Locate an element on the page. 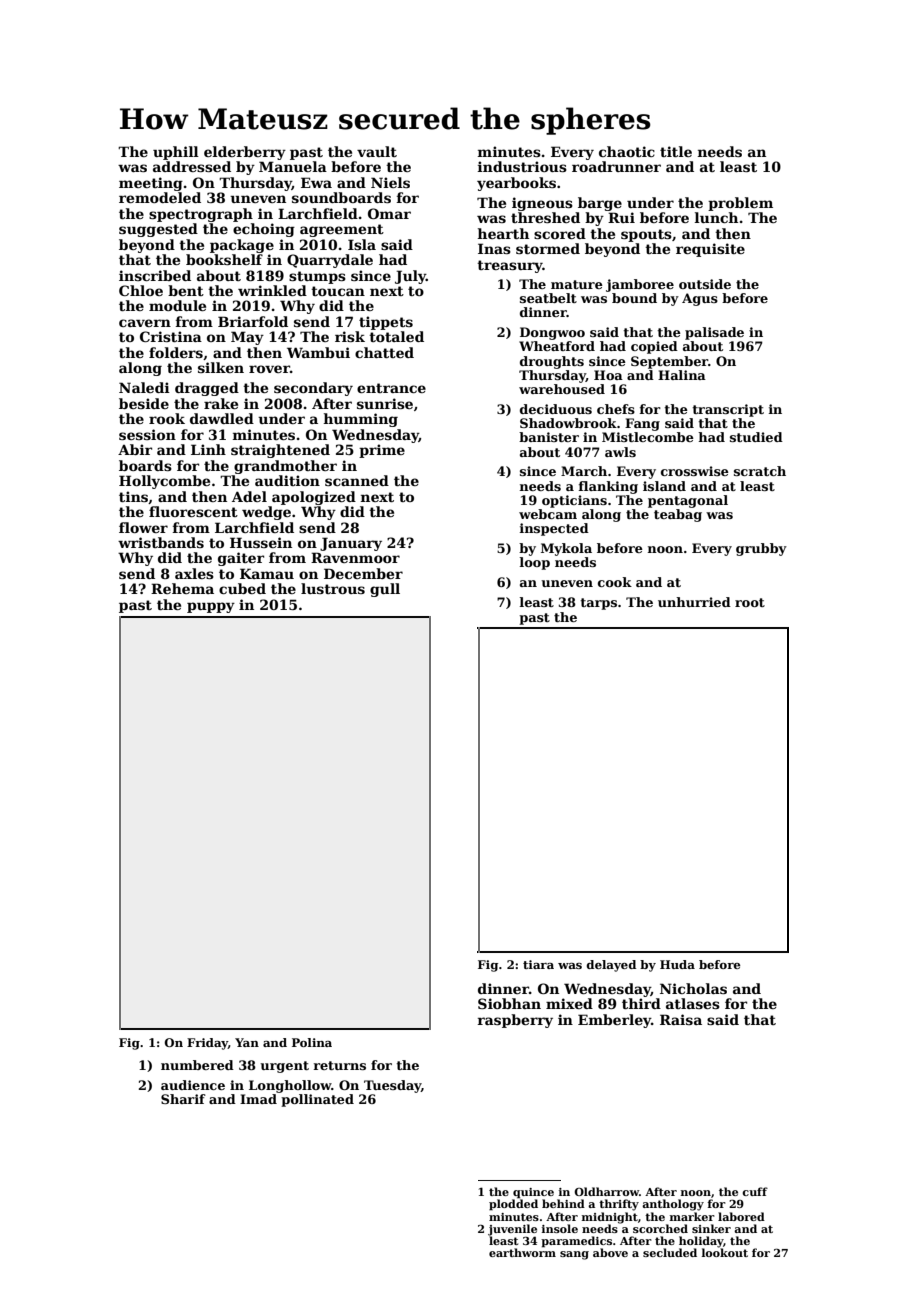 The width and height of the page is (908, 1316). December is located at coordinates (363, 573).
